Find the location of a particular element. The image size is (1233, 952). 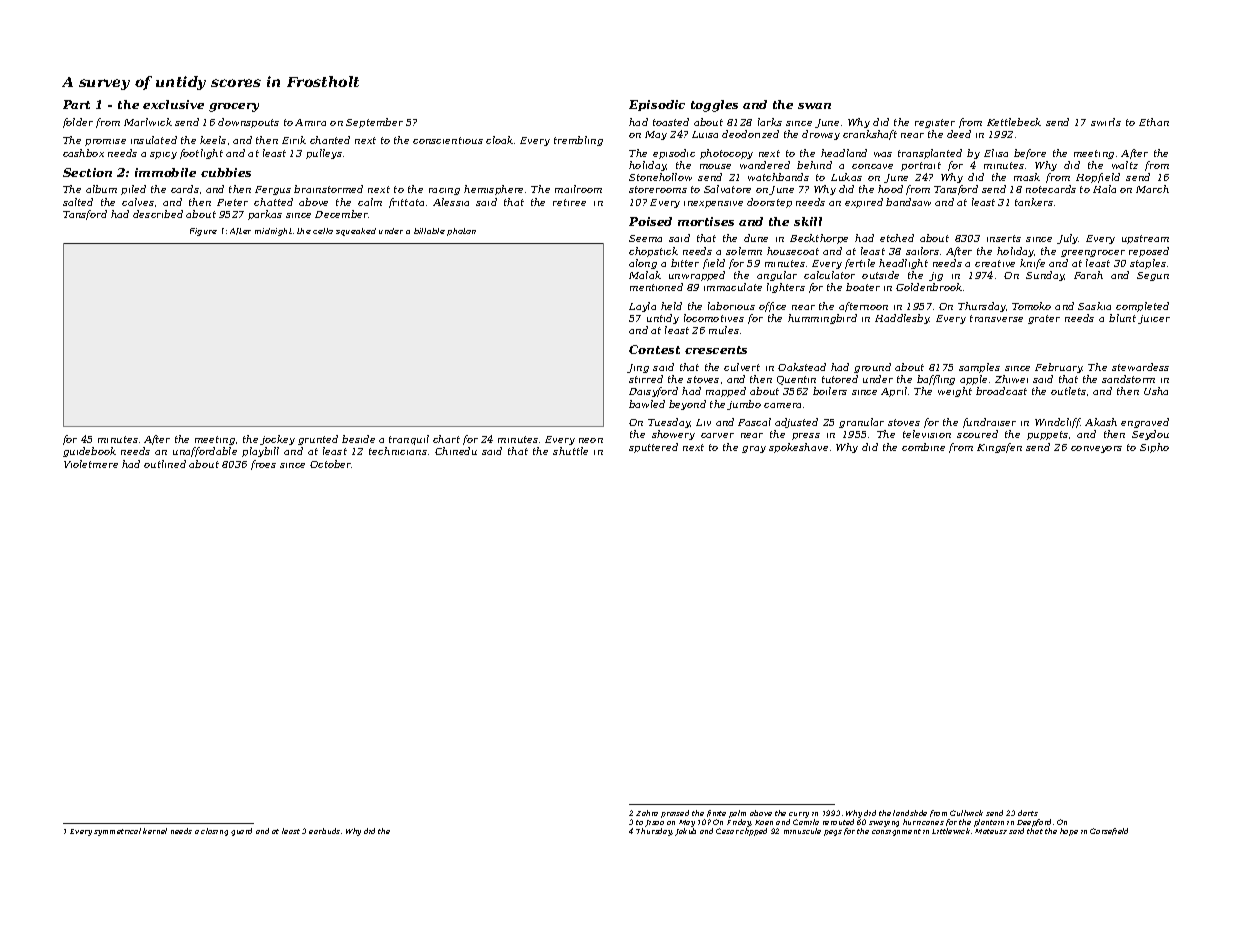

kernel is located at coordinates (155, 831).
